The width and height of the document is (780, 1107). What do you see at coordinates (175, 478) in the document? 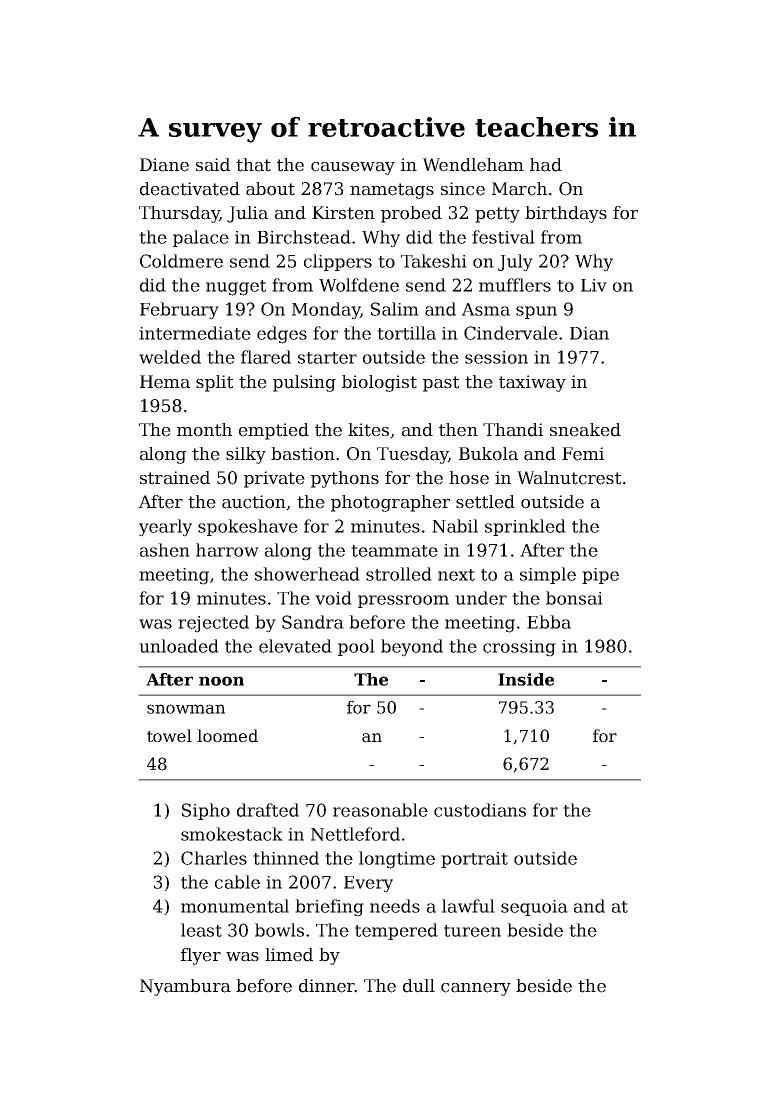
I see `strained` at bounding box center [175, 478].
